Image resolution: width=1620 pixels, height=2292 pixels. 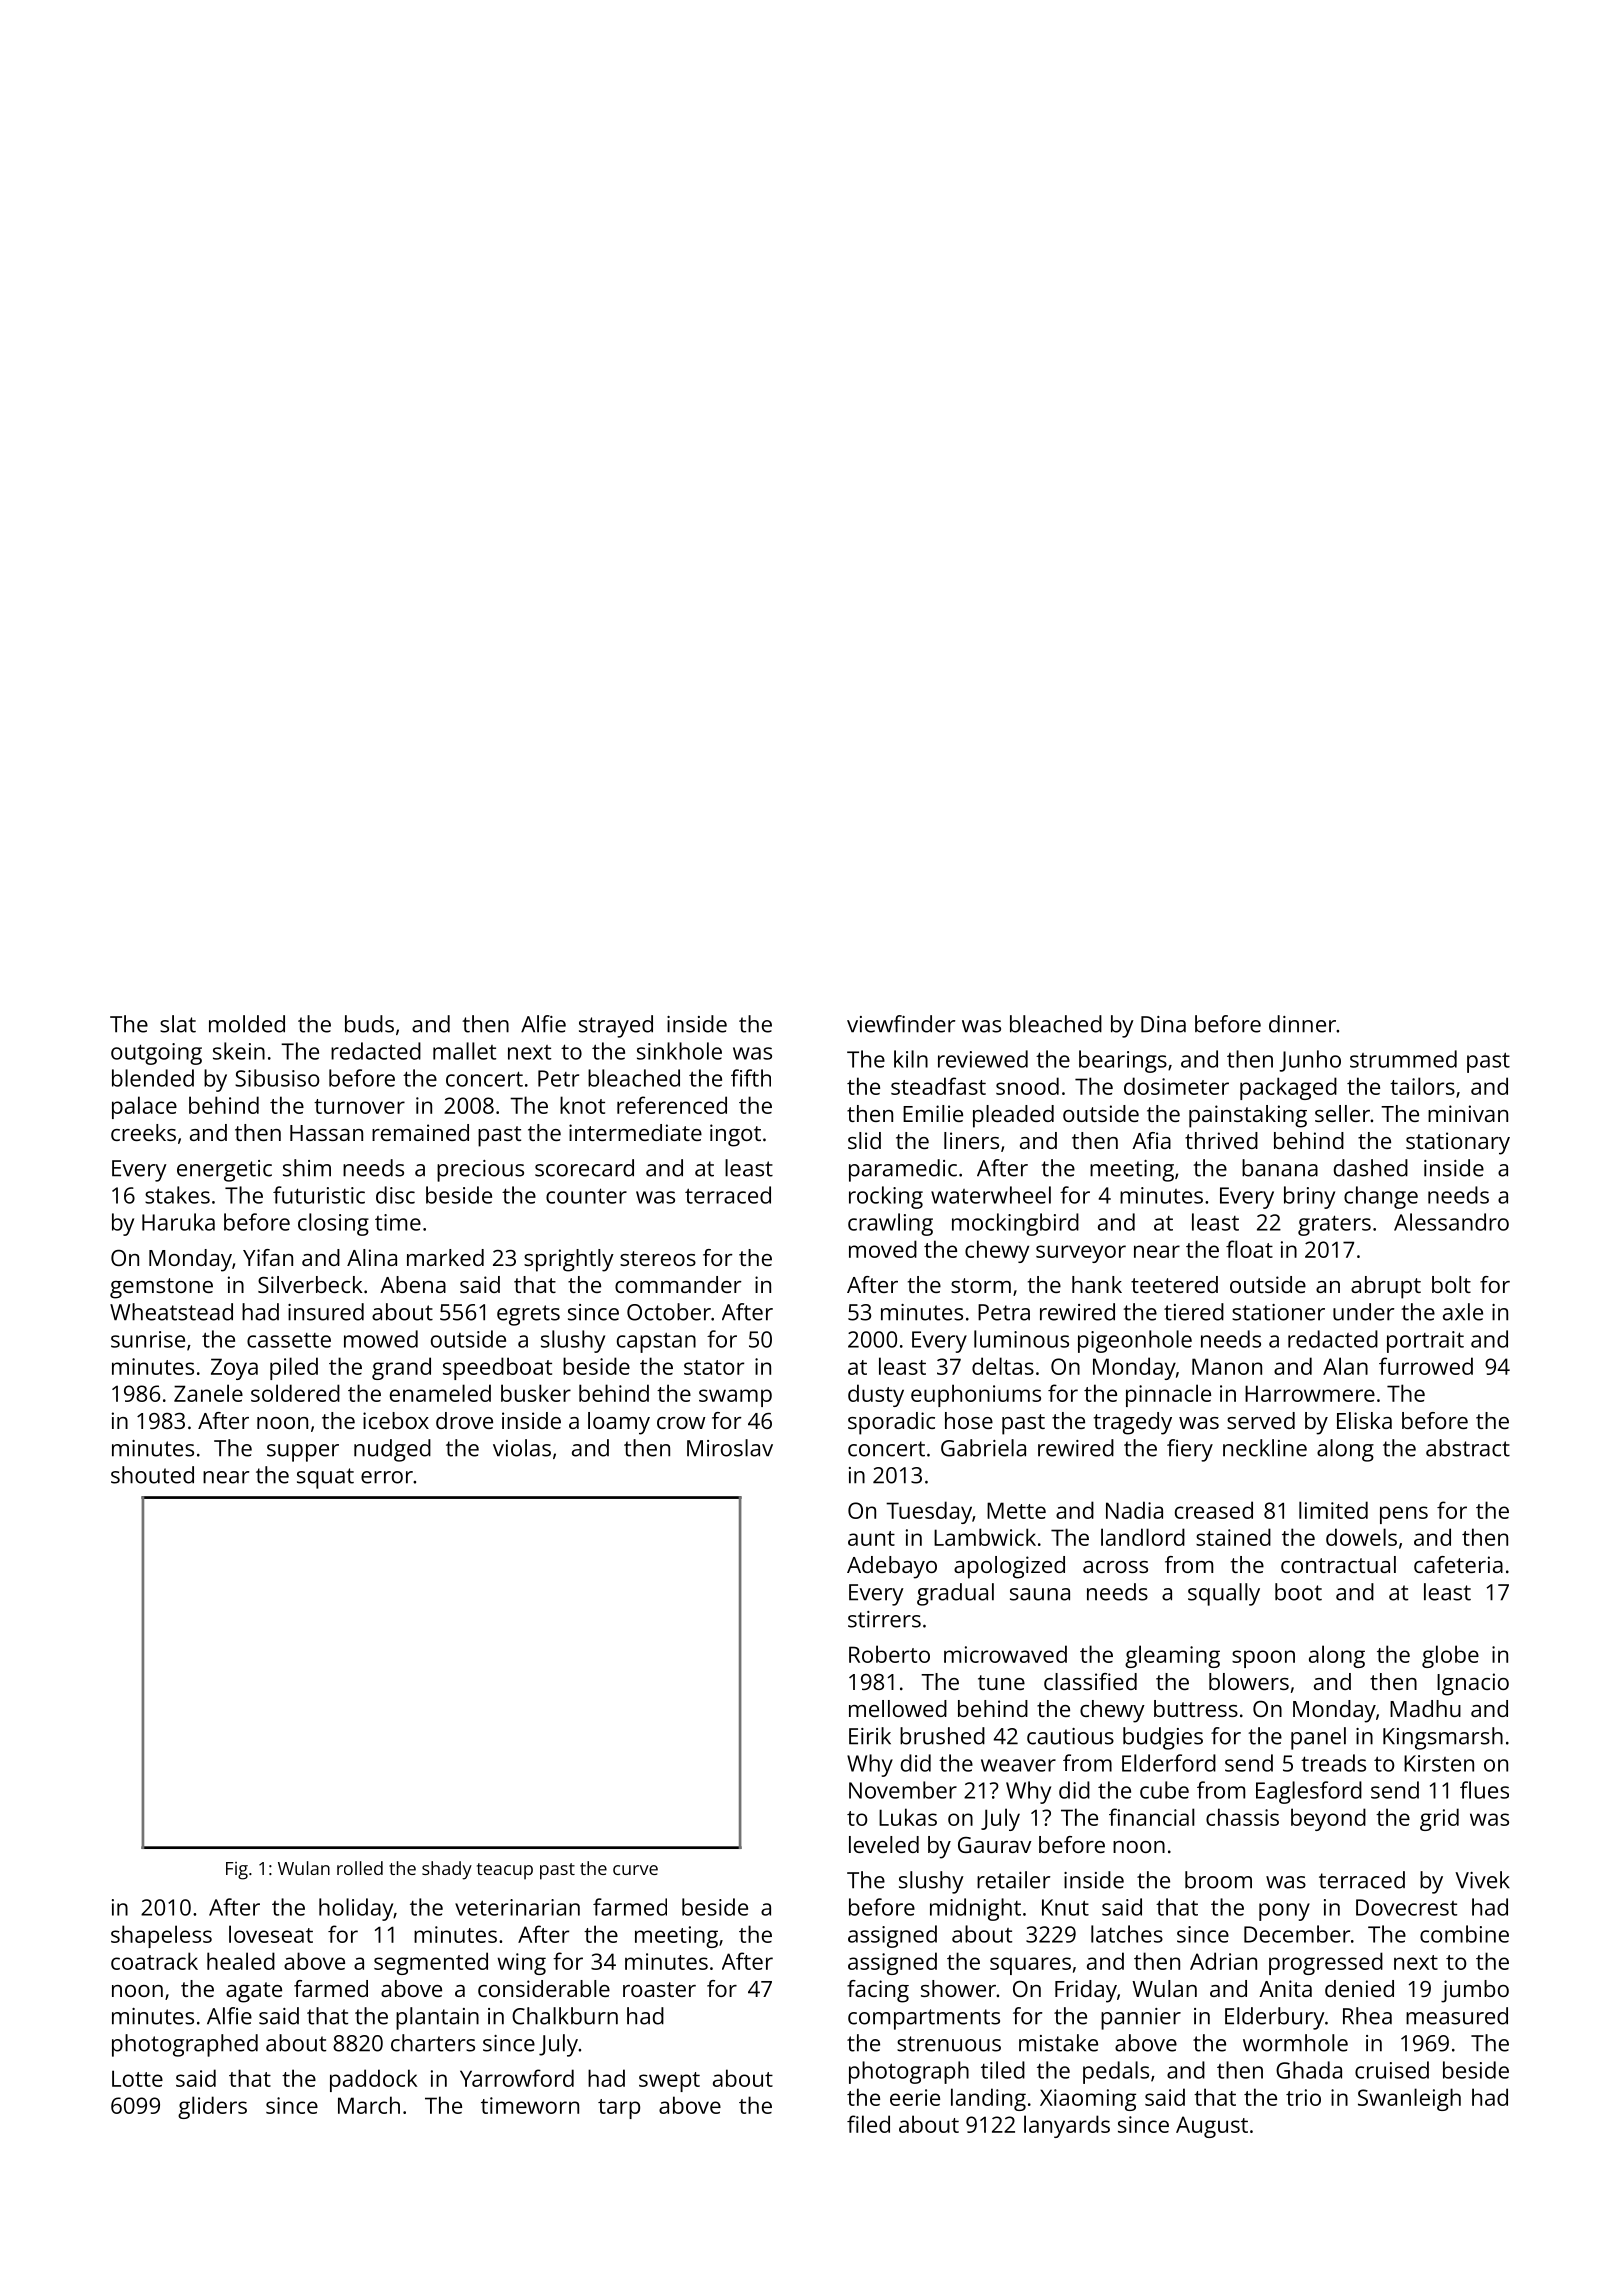 I want to click on contractual, so click(x=1338, y=1564).
